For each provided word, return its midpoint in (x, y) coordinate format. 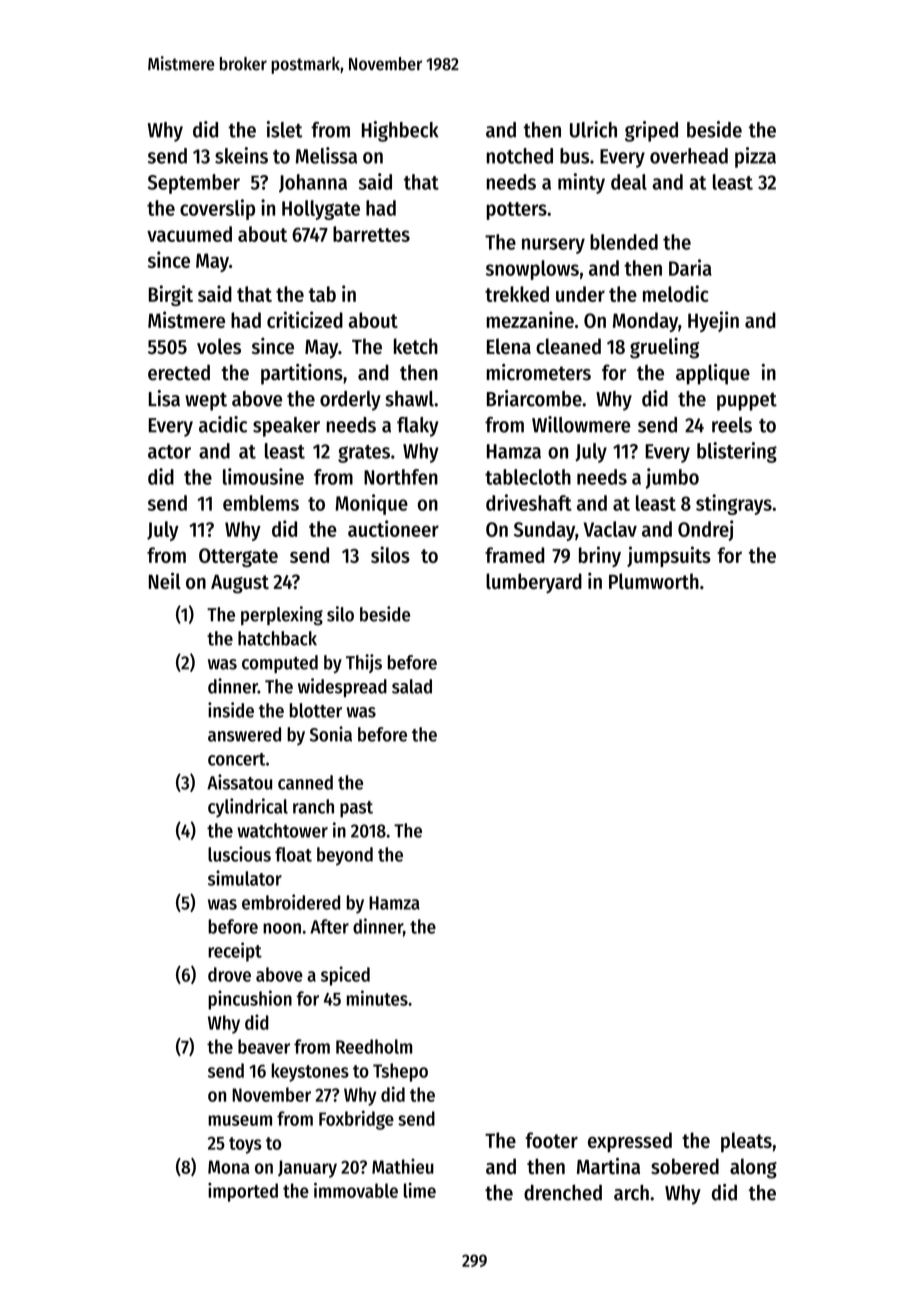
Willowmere (581, 424)
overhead (689, 156)
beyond (345, 856)
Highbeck (400, 131)
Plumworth (654, 581)
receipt (235, 952)
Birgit (171, 295)
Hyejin (713, 321)
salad (412, 686)
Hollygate (321, 210)
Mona (229, 1167)
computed (280, 664)
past (356, 809)
